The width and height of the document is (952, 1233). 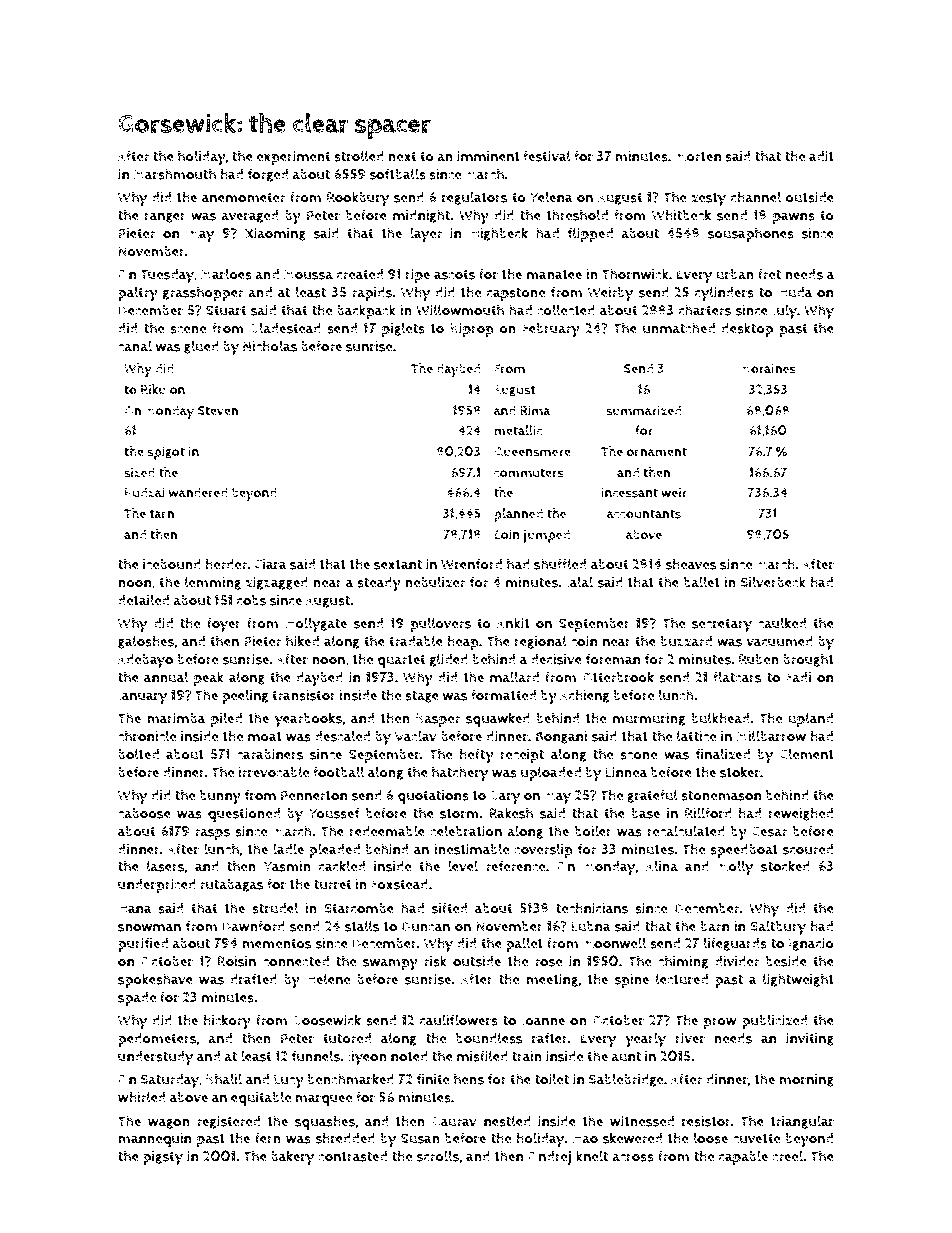 I want to click on sized, so click(x=139, y=472).
